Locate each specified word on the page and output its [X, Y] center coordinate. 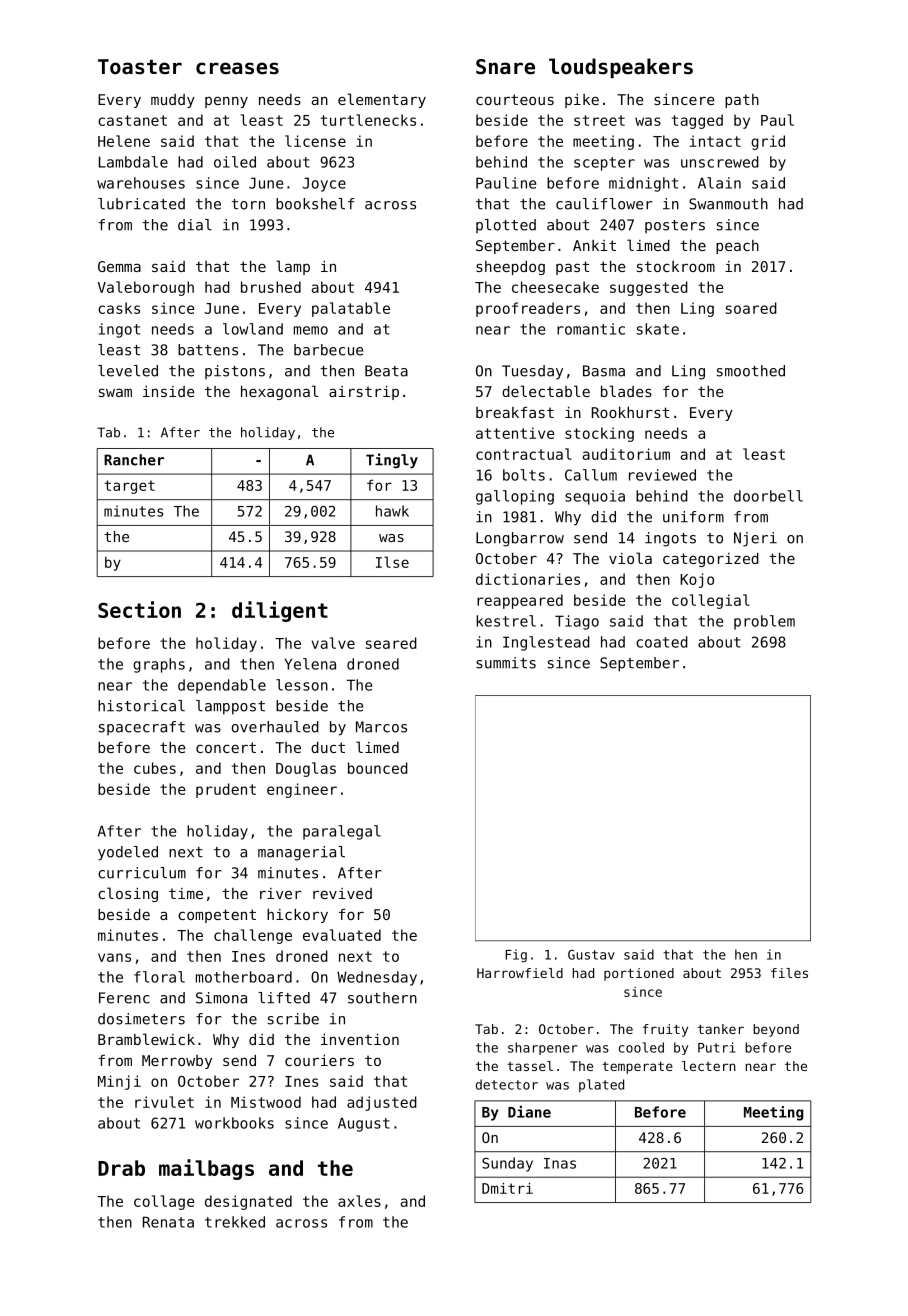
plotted [506, 226]
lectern [709, 1066]
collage [164, 1202]
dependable [222, 686]
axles [359, 1201]
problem [764, 622]
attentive [515, 433]
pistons [235, 372]
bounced [378, 768]
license [315, 141]
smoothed [751, 371]
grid [768, 142]
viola [630, 558]
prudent [226, 790]
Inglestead [546, 643]
